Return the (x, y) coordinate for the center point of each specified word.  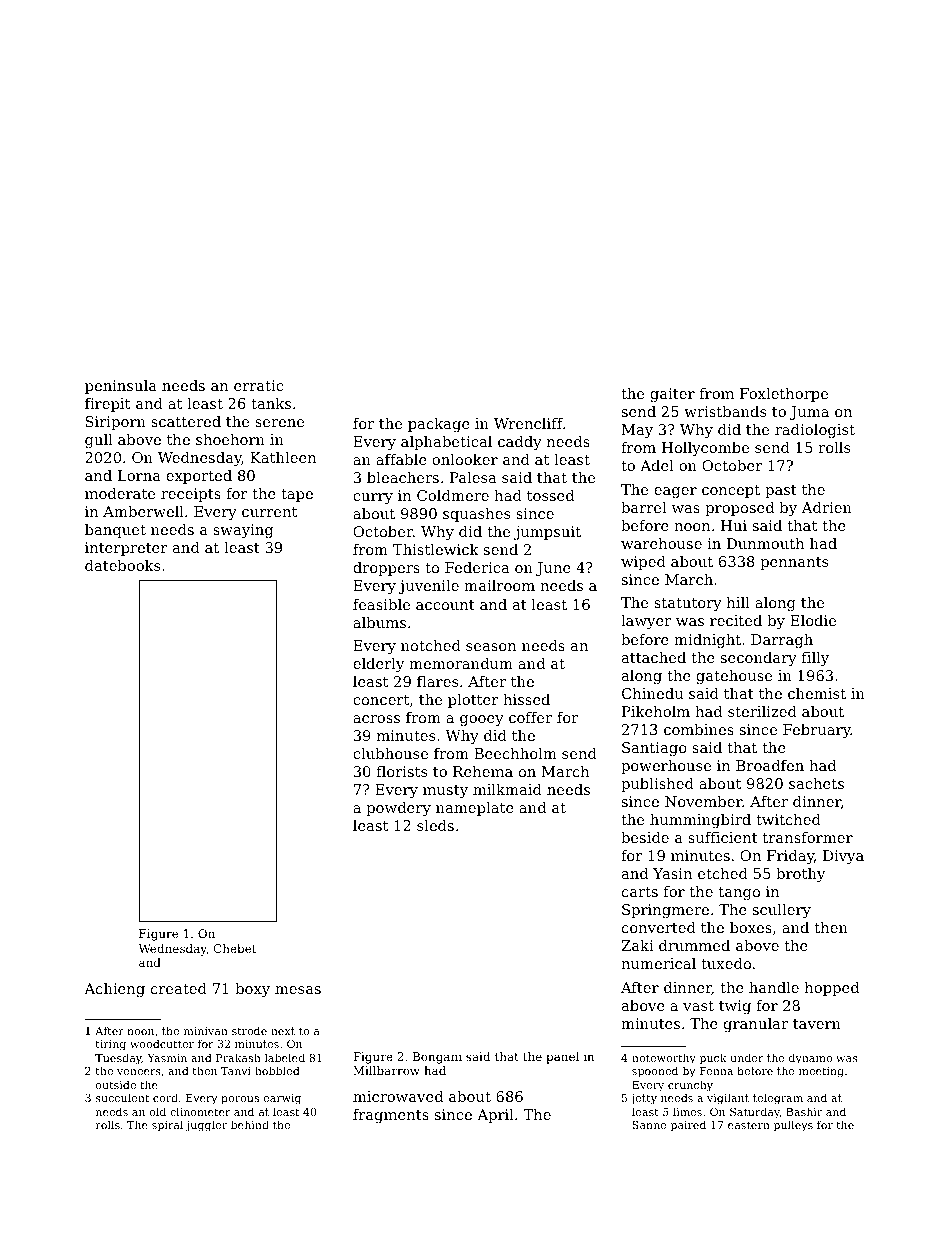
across (376, 719)
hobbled (277, 1070)
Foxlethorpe (784, 395)
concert (381, 700)
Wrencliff (528, 423)
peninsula (121, 387)
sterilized (762, 711)
